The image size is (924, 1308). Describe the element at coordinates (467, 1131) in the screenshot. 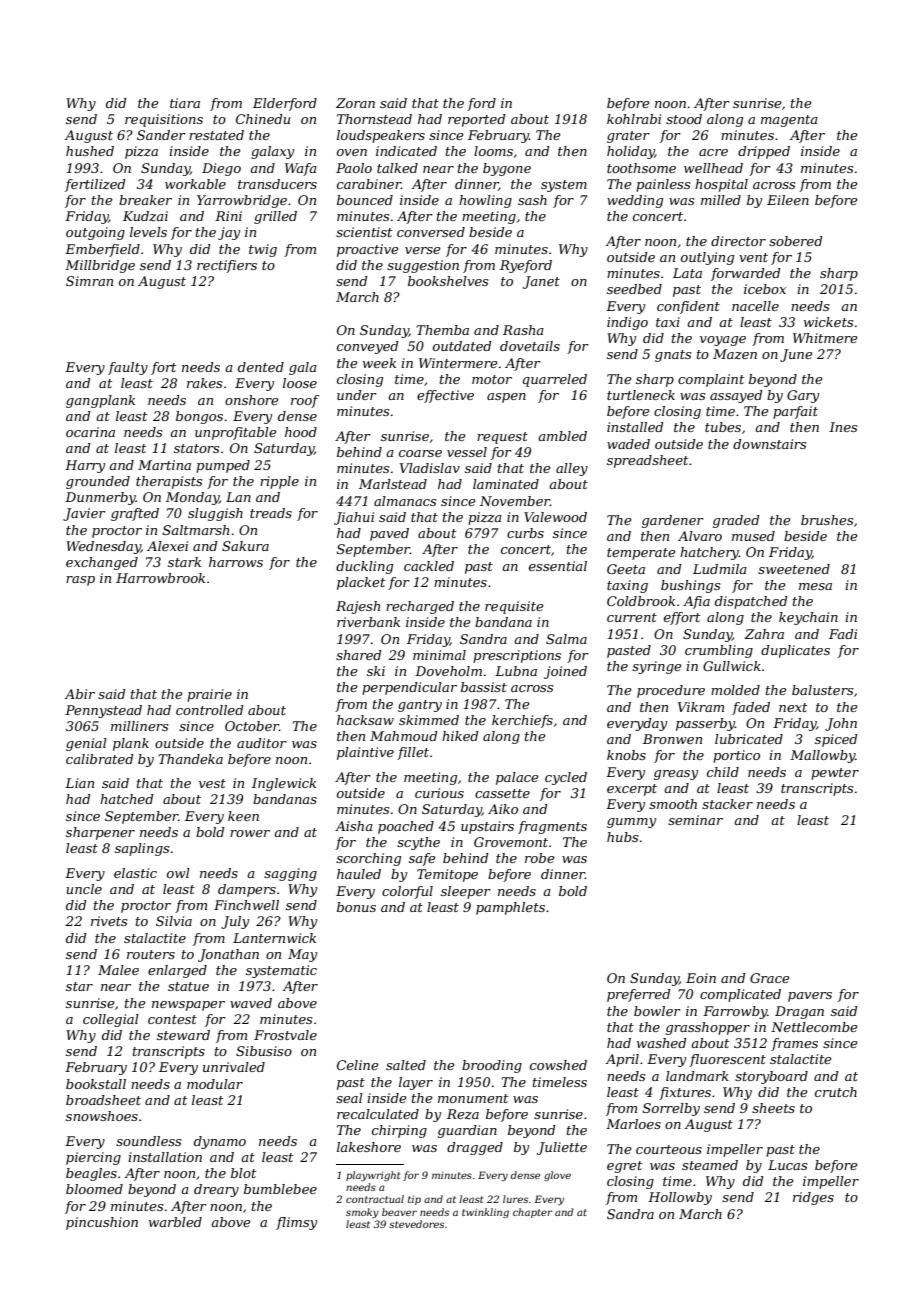

I see `guardian` at that location.
